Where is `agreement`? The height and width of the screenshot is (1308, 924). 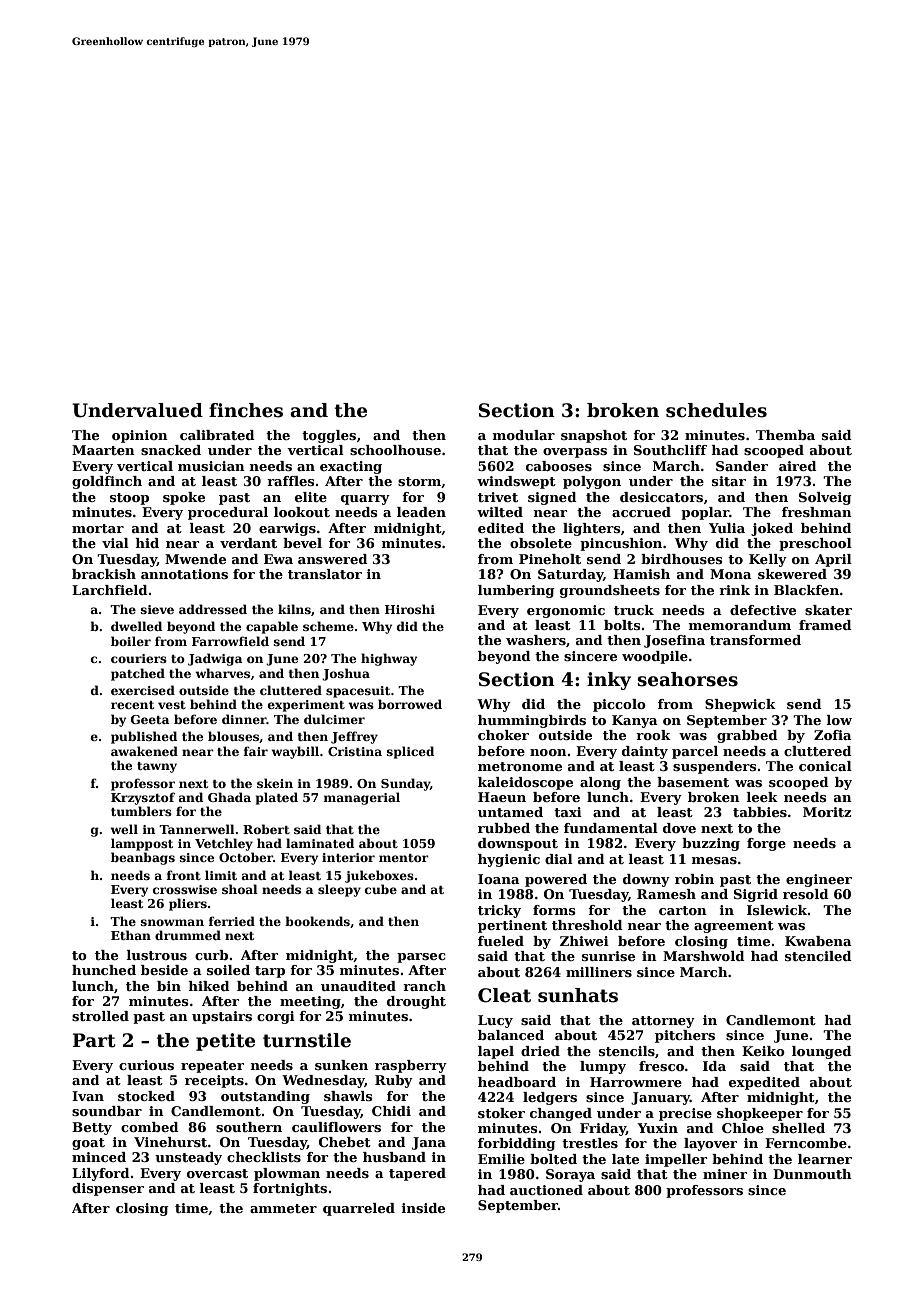
agreement is located at coordinates (734, 927).
